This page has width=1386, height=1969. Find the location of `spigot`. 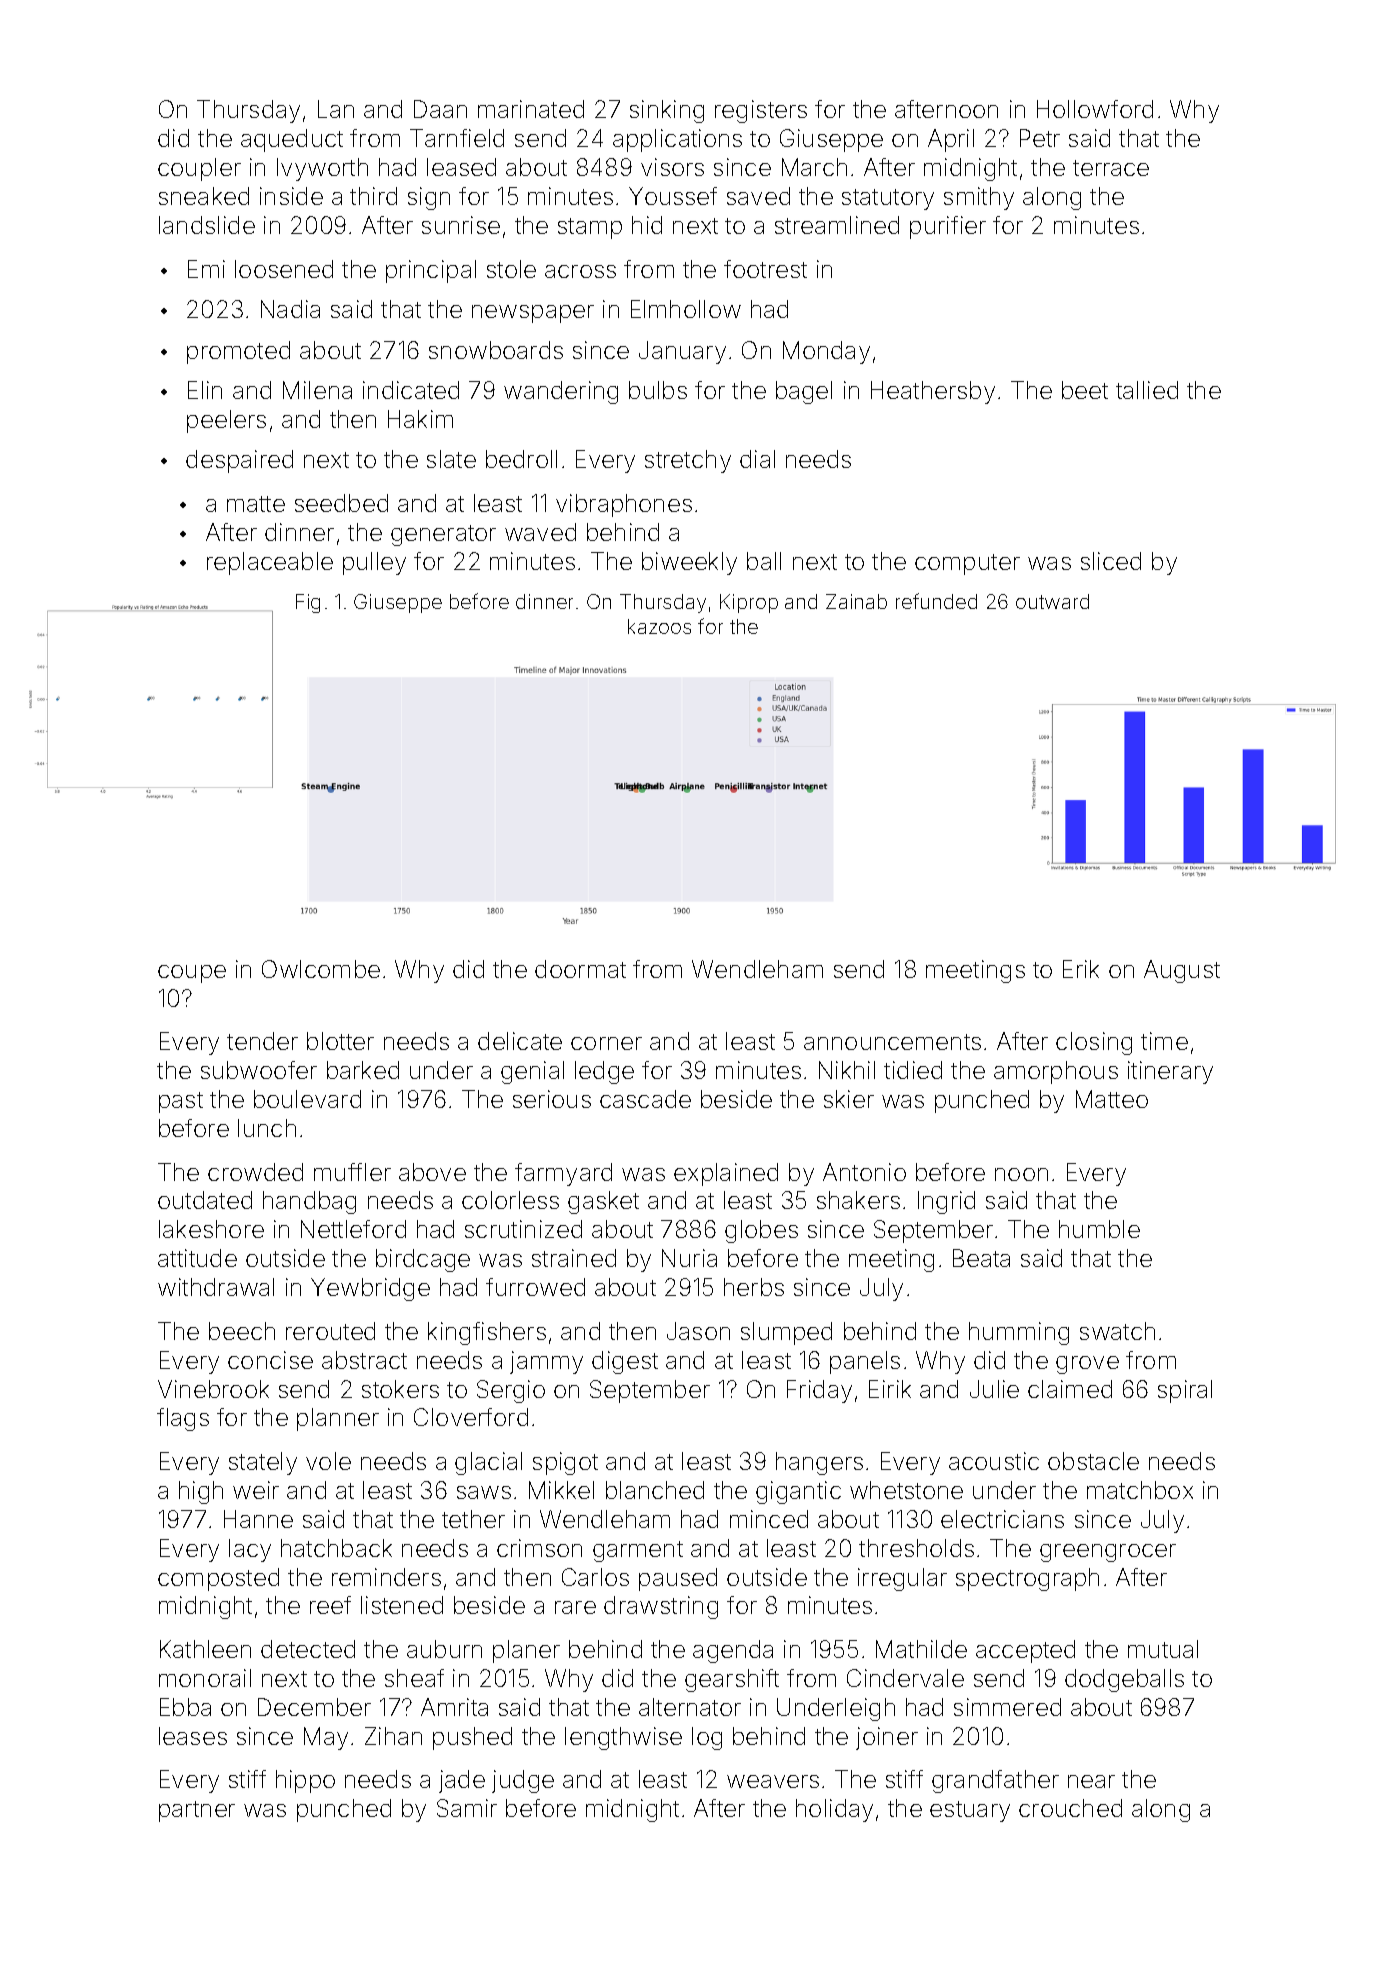

spigot is located at coordinates (565, 1463).
